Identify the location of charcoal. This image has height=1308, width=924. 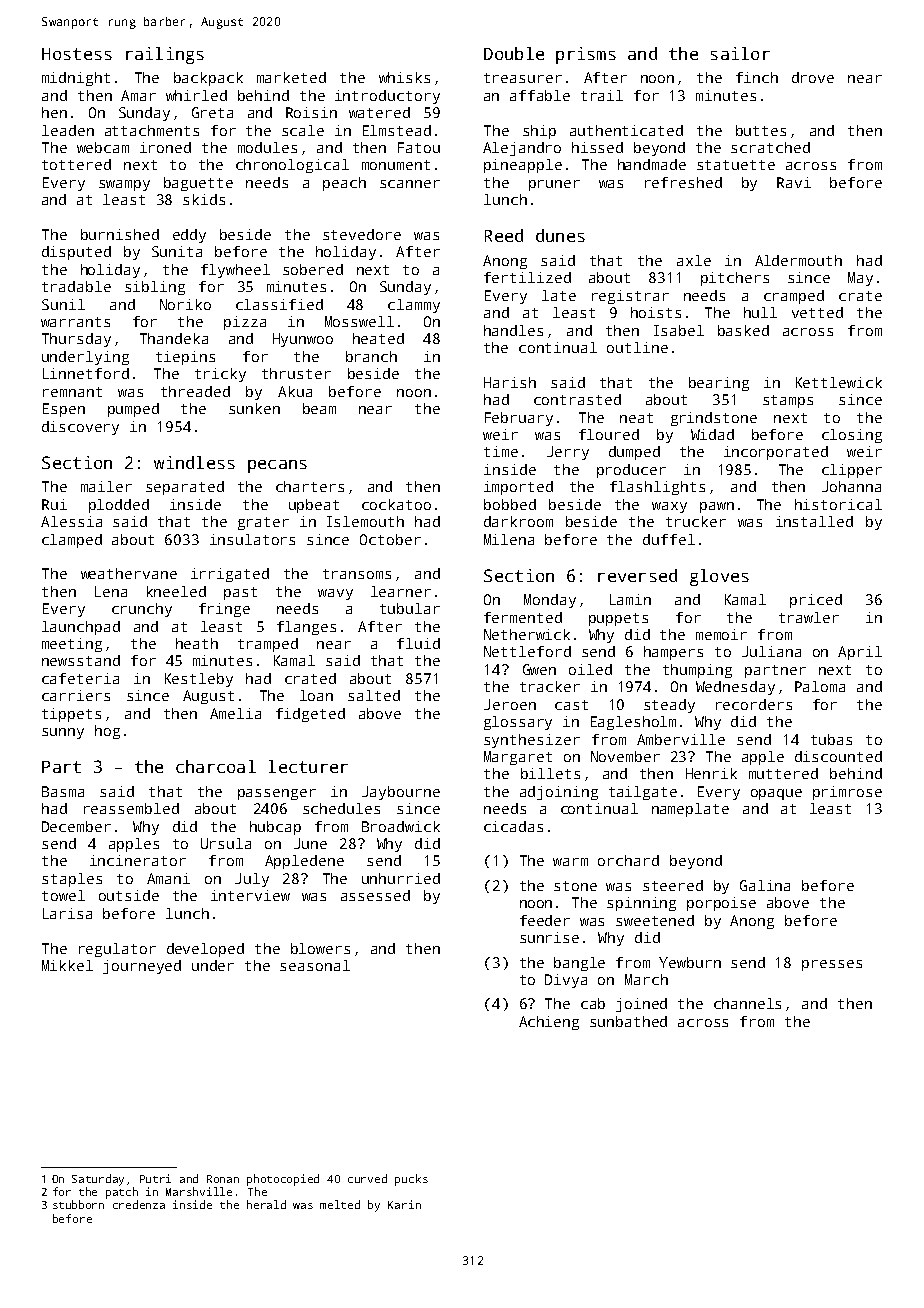
(216, 766).
